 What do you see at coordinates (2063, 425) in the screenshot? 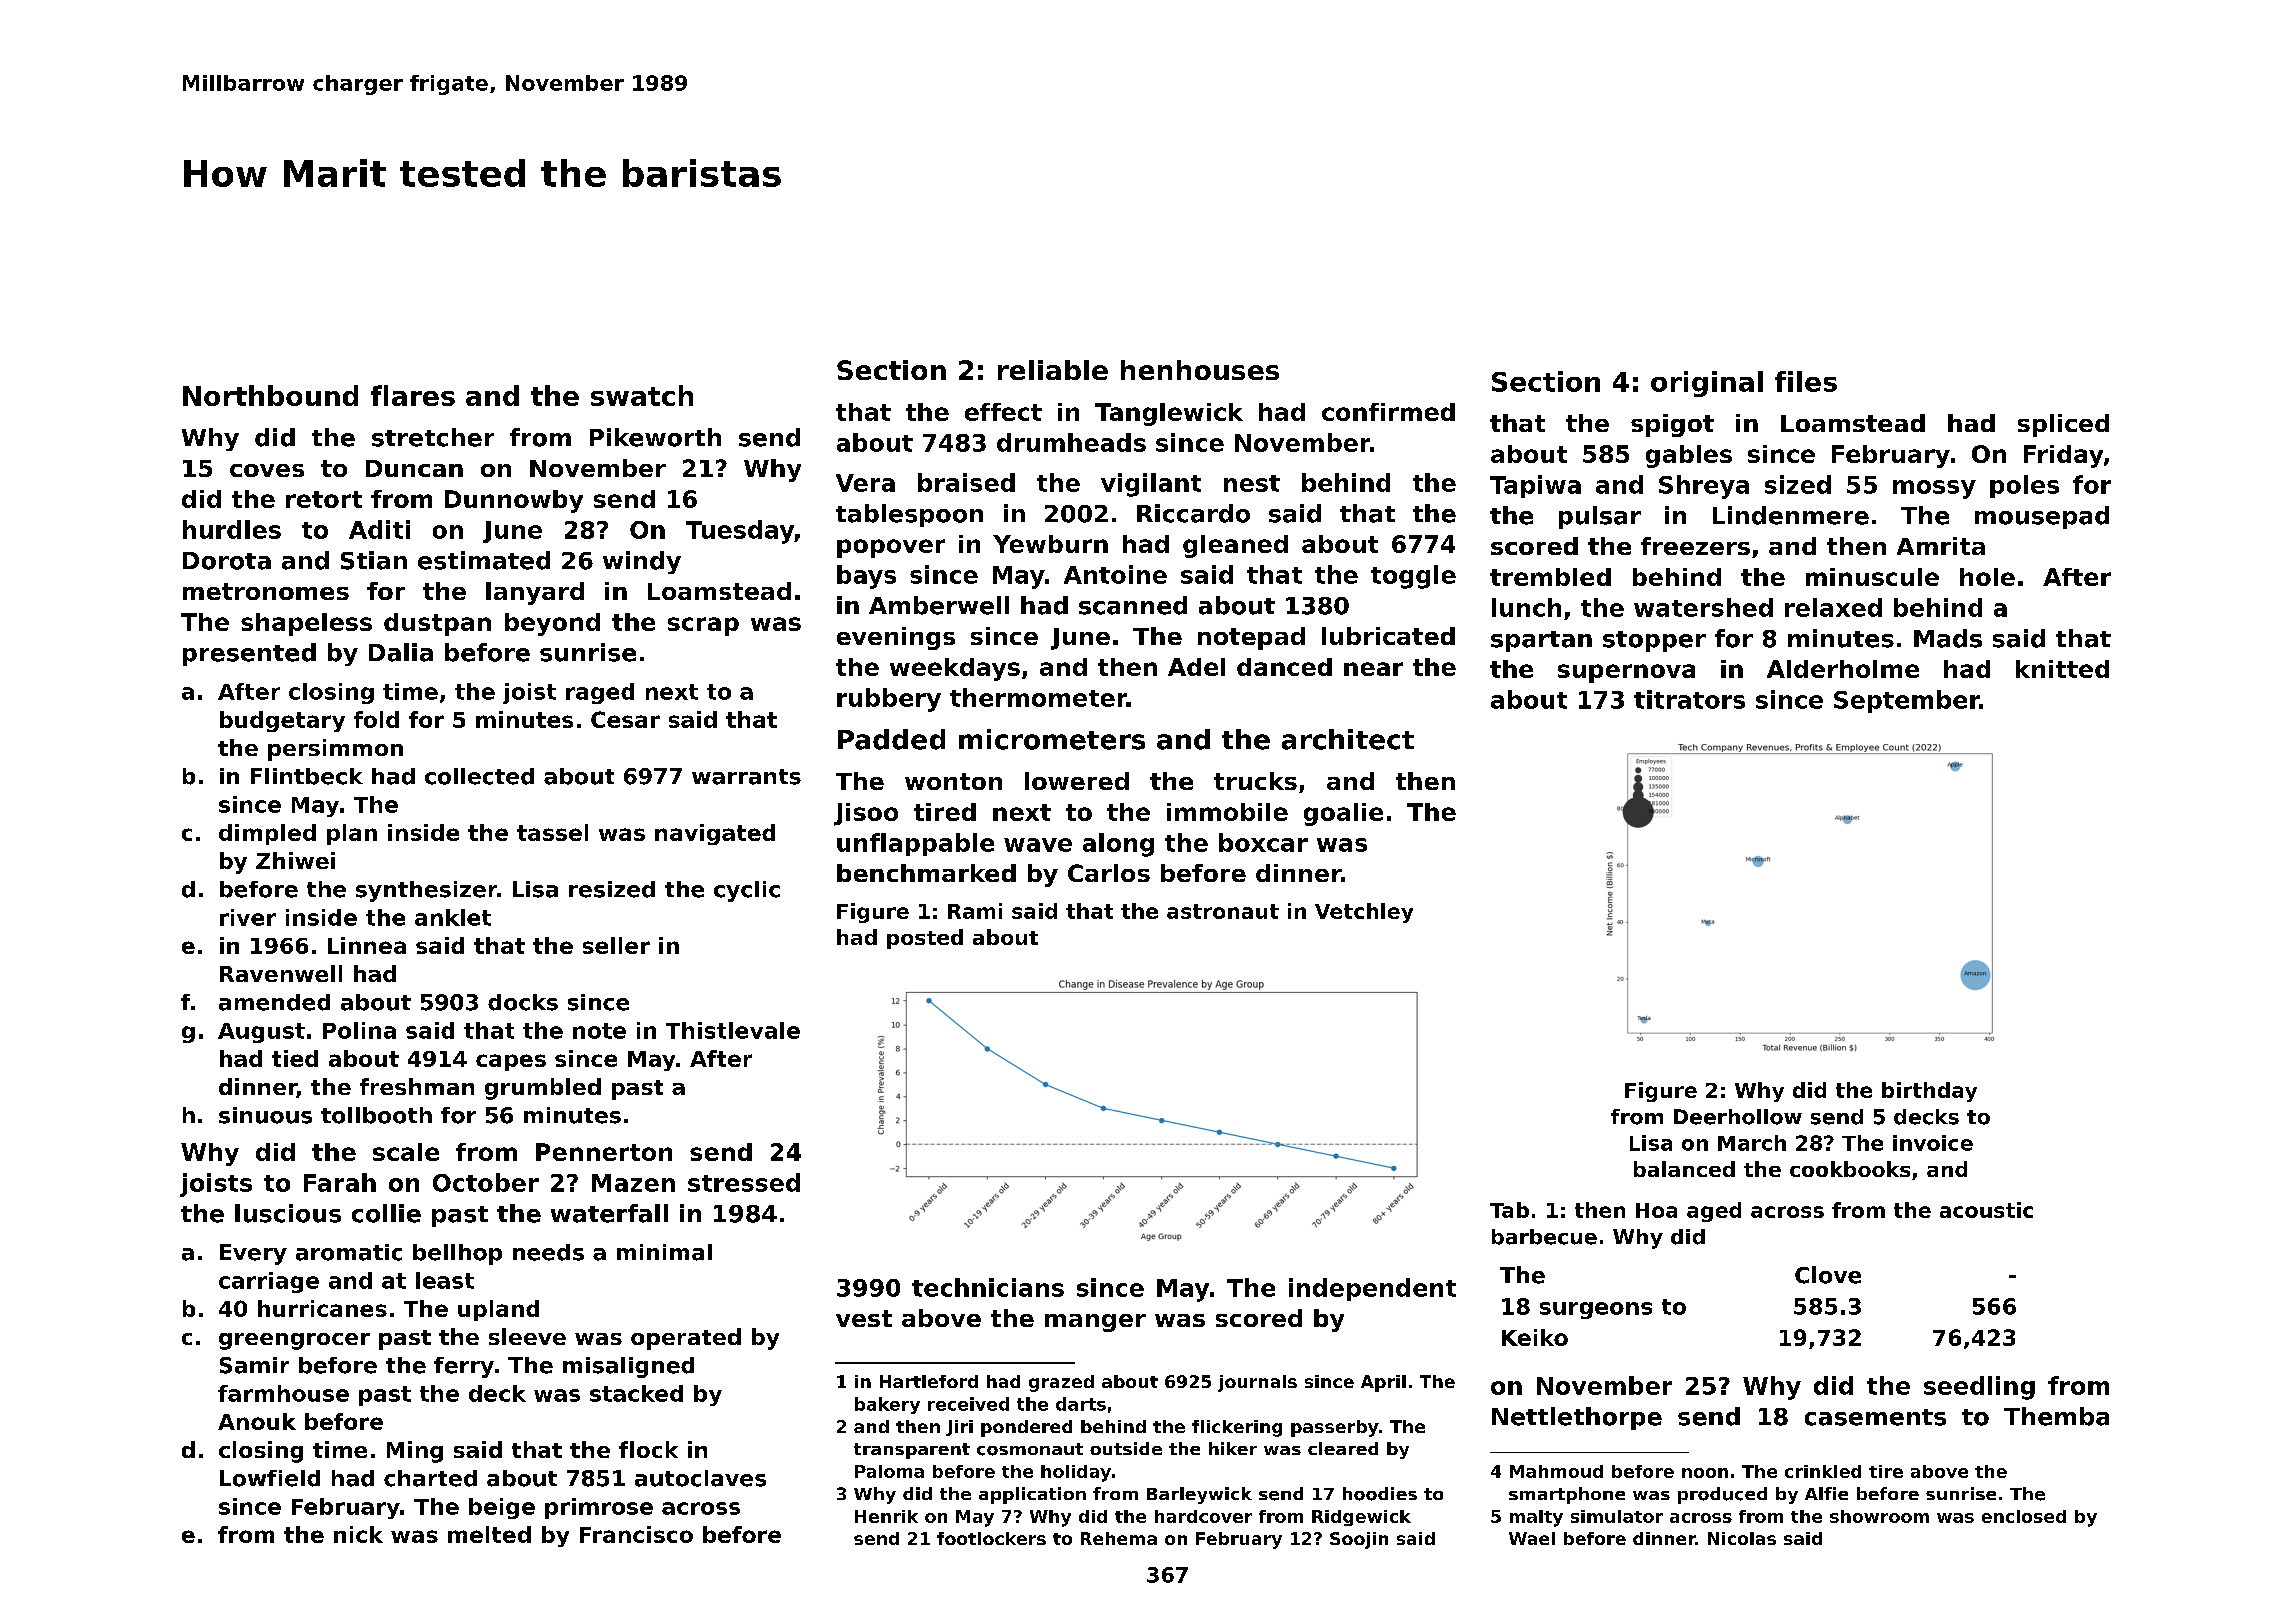
I see `spliced` at bounding box center [2063, 425].
